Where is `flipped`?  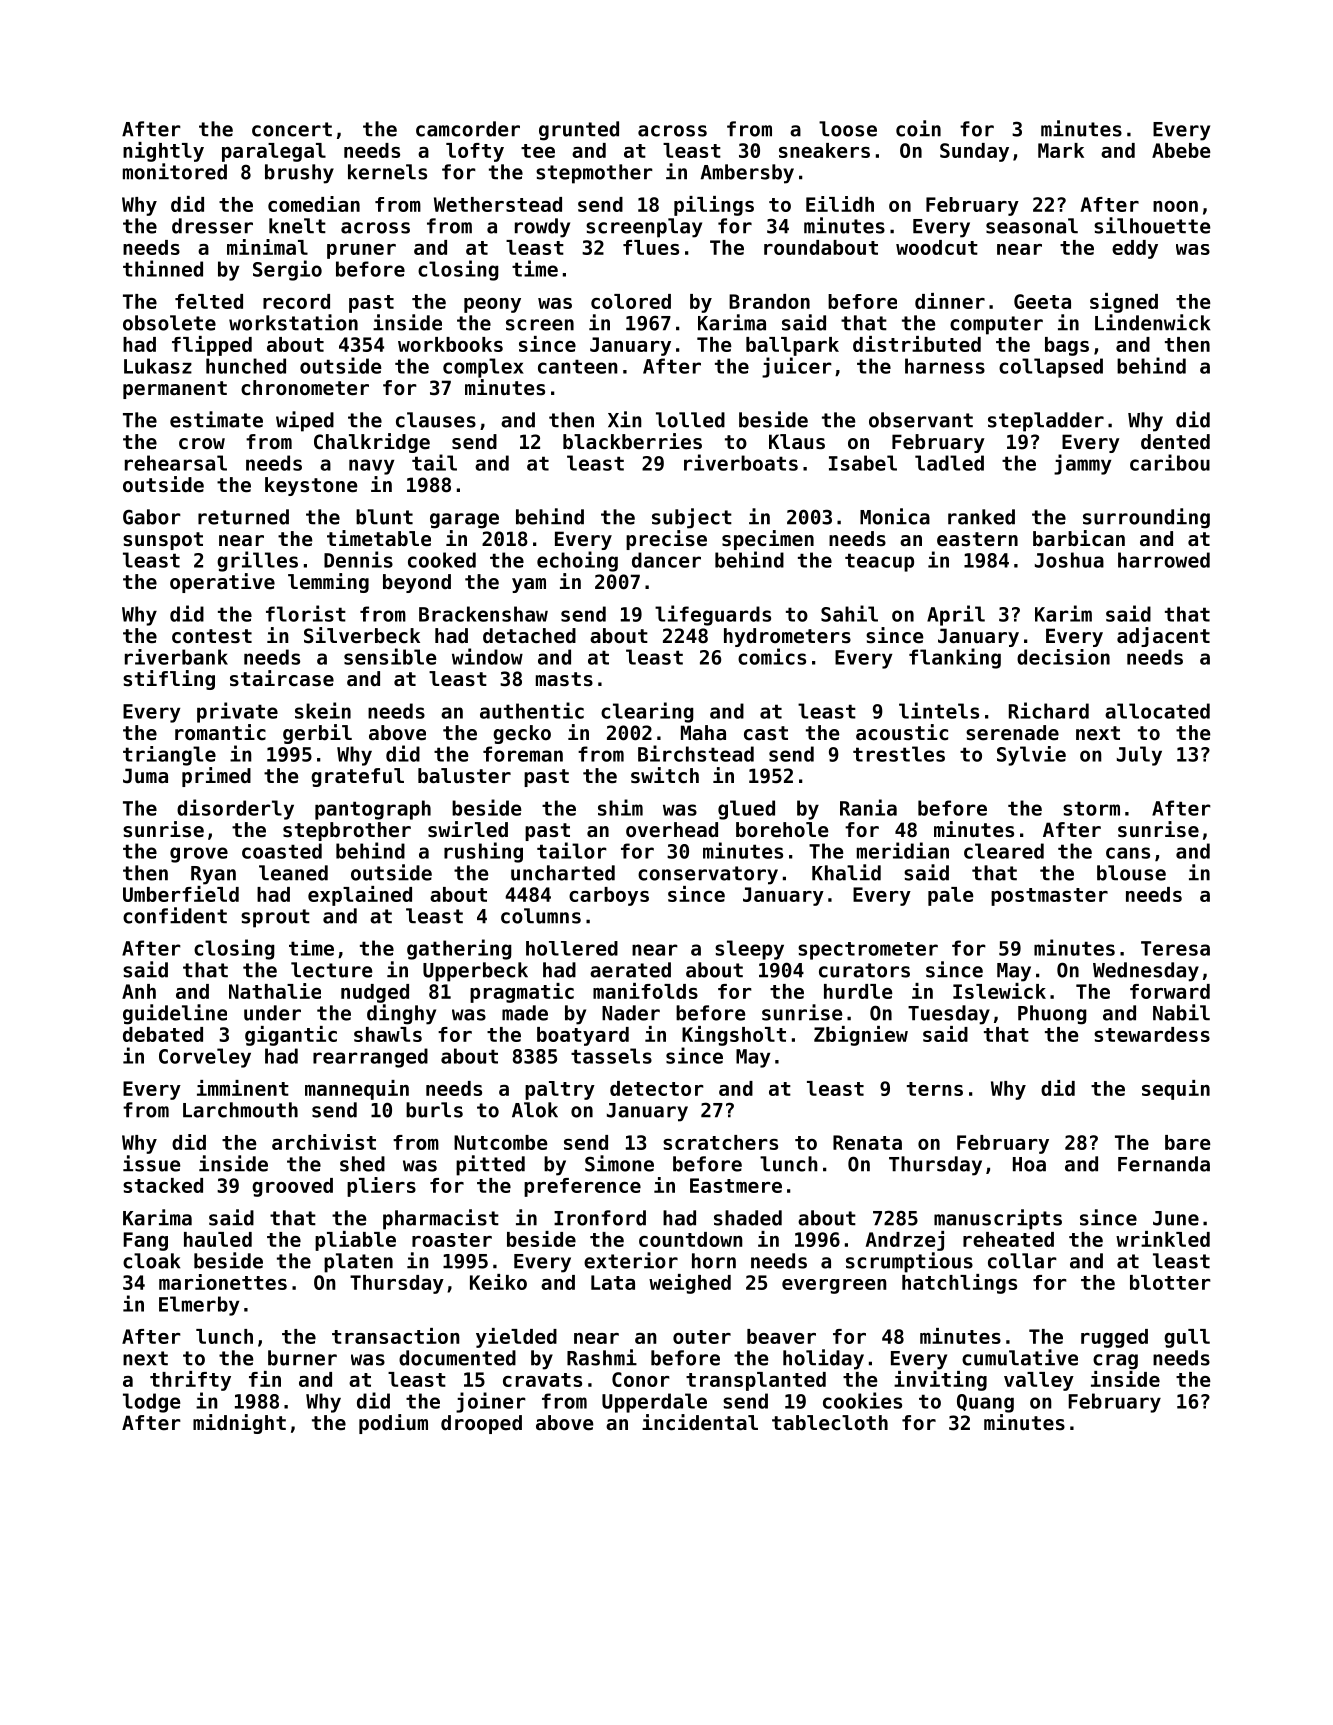 flipped is located at coordinates (212, 346).
